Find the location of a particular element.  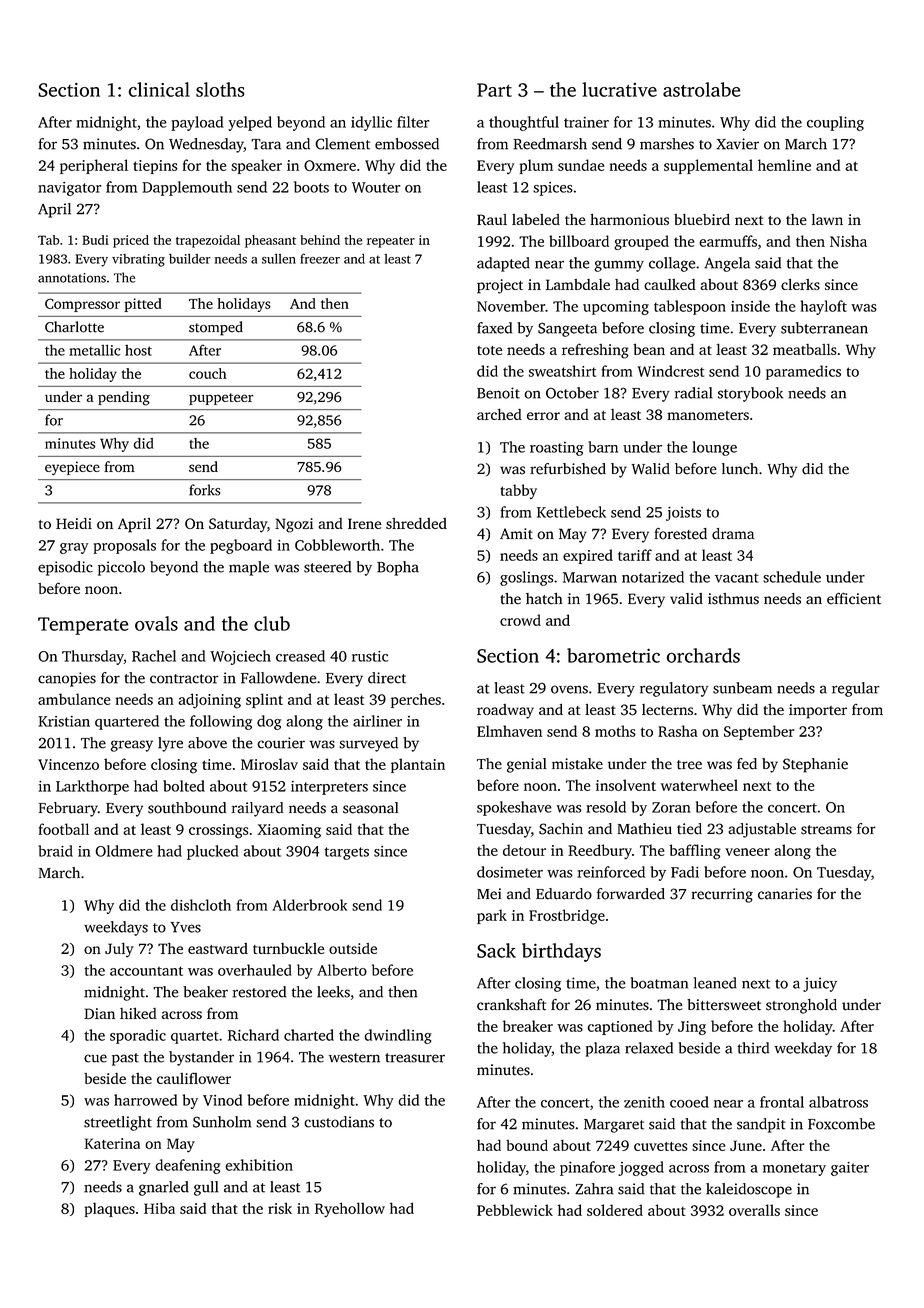

beaker is located at coordinates (205, 992).
